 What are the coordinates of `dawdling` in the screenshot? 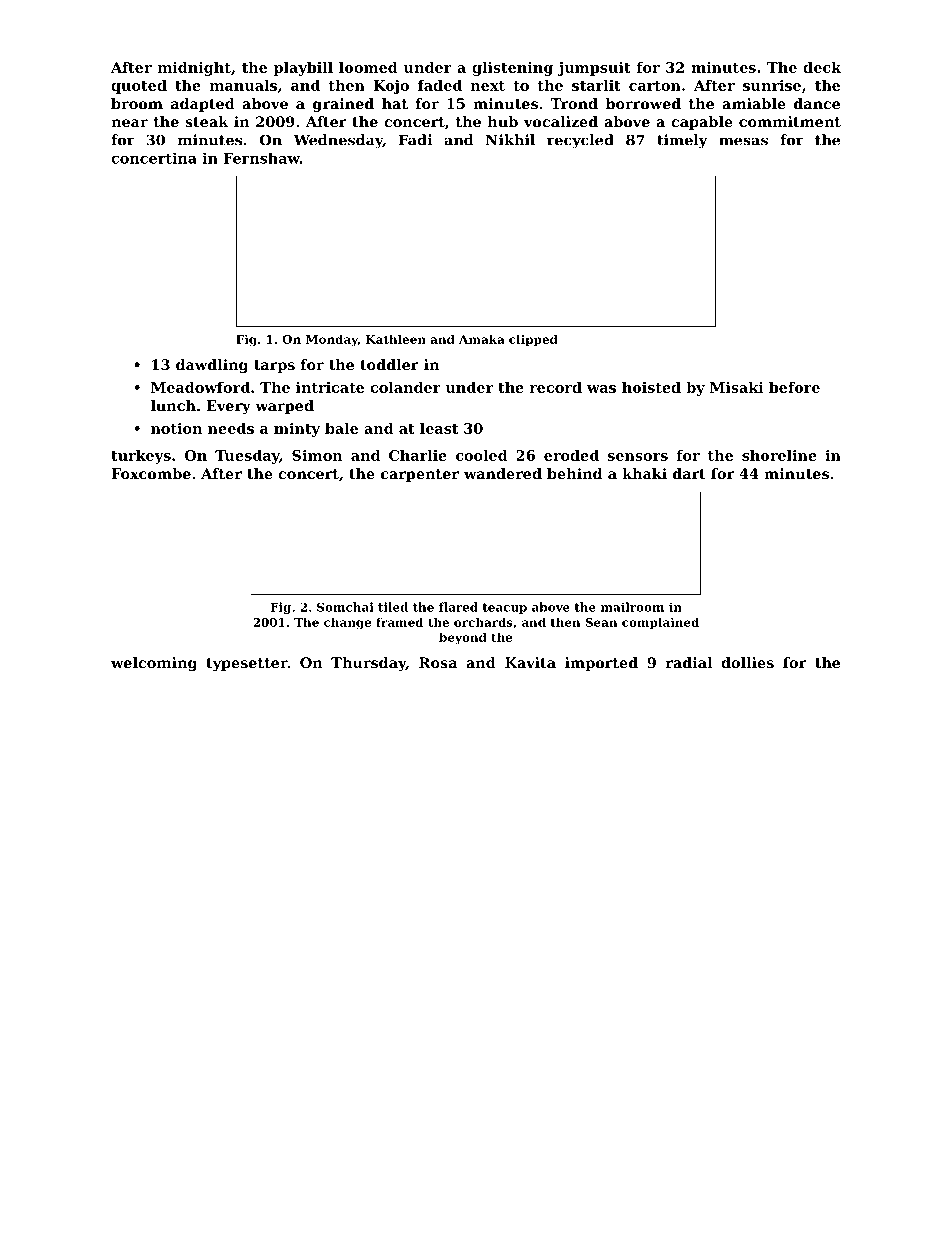 It's located at (212, 366).
